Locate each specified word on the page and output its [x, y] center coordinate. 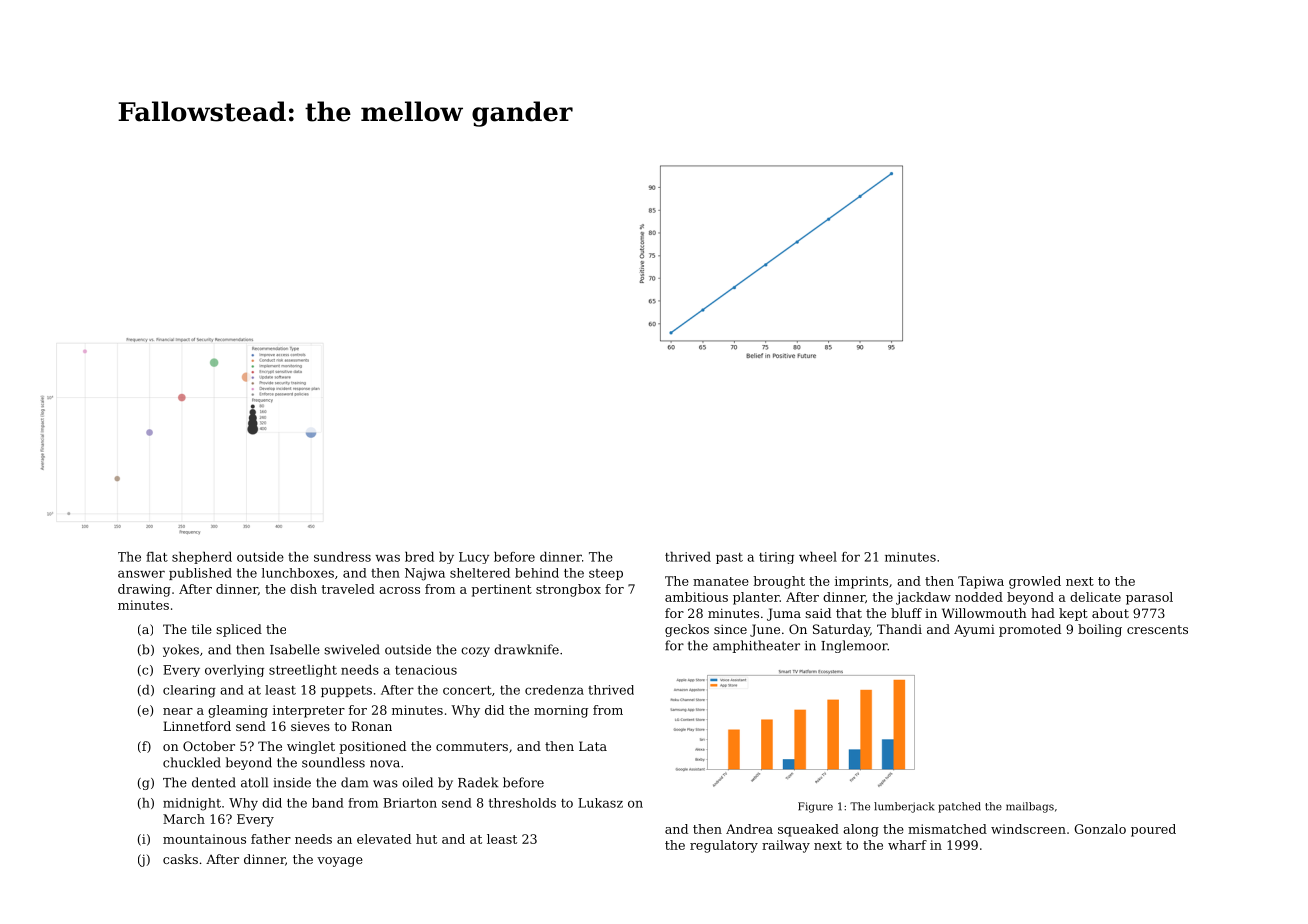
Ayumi [974, 630]
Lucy [474, 558]
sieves [310, 726]
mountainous [204, 839]
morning [561, 711]
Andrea [749, 829]
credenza [554, 690]
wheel [818, 557]
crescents [1157, 629]
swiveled [352, 649]
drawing [144, 590]
